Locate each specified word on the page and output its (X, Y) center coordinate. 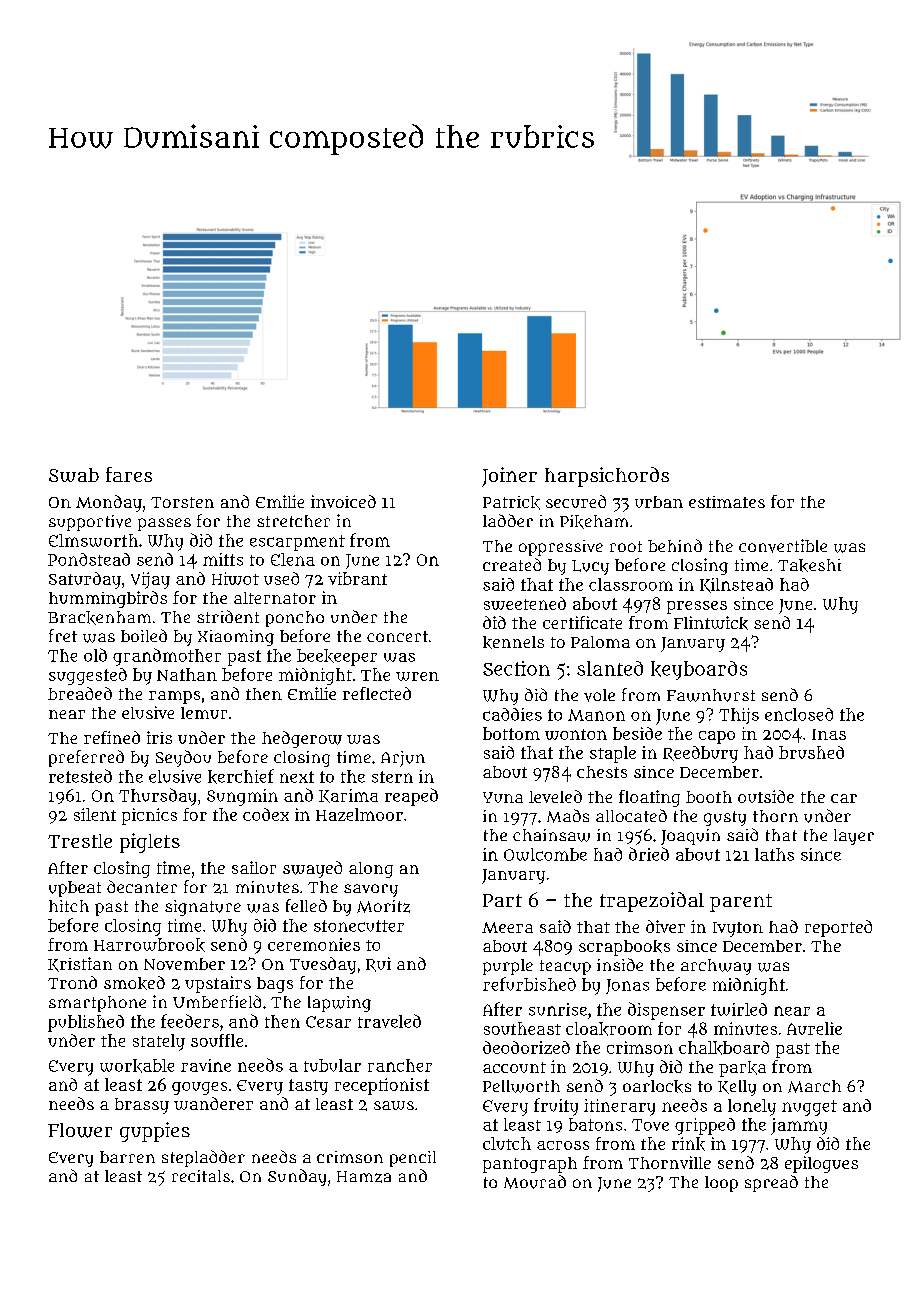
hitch (69, 906)
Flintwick (711, 623)
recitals (201, 1176)
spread (771, 1183)
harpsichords (607, 477)
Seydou (183, 758)
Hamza (364, 1177)
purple (508, 967)
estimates (727, 502)
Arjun (403, 759)
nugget (809, 1108)
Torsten (182, 502)
